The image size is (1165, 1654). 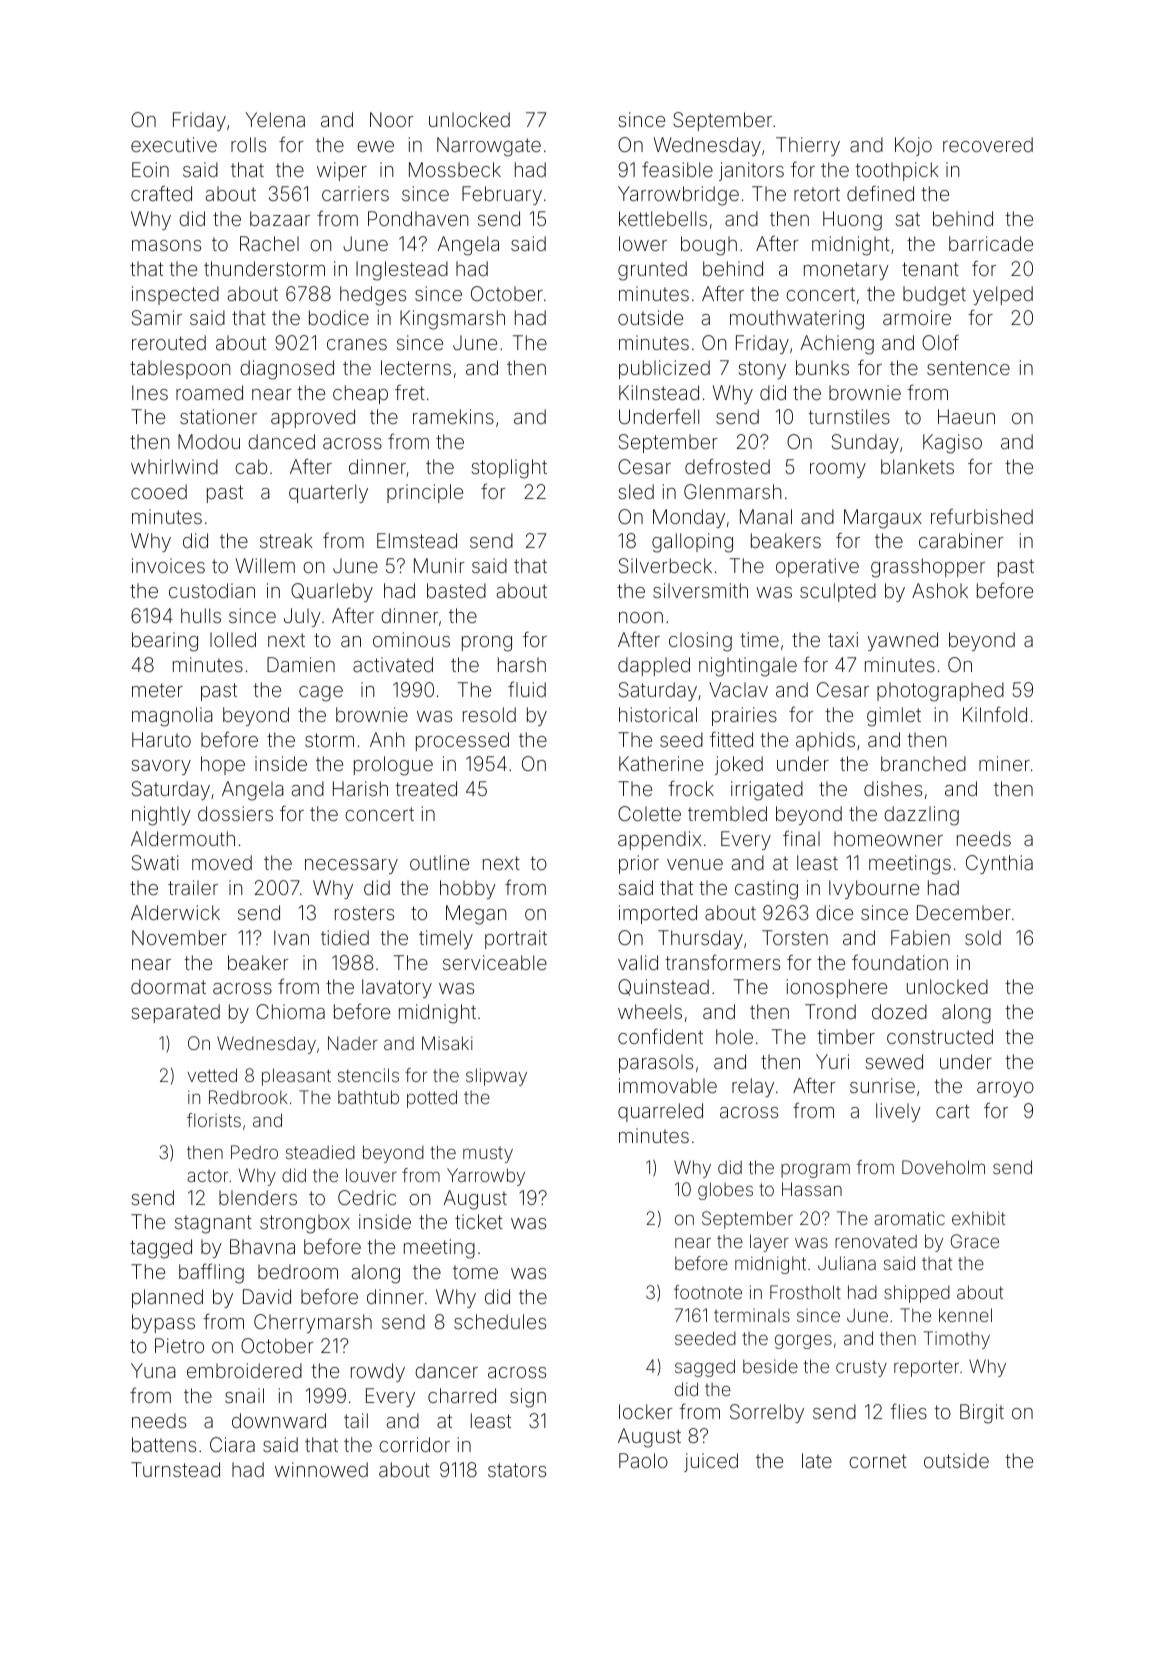 What do you see at coordinates (940, 1036) in the page?
I see `constructed` at bounding box center [940, 1036].
